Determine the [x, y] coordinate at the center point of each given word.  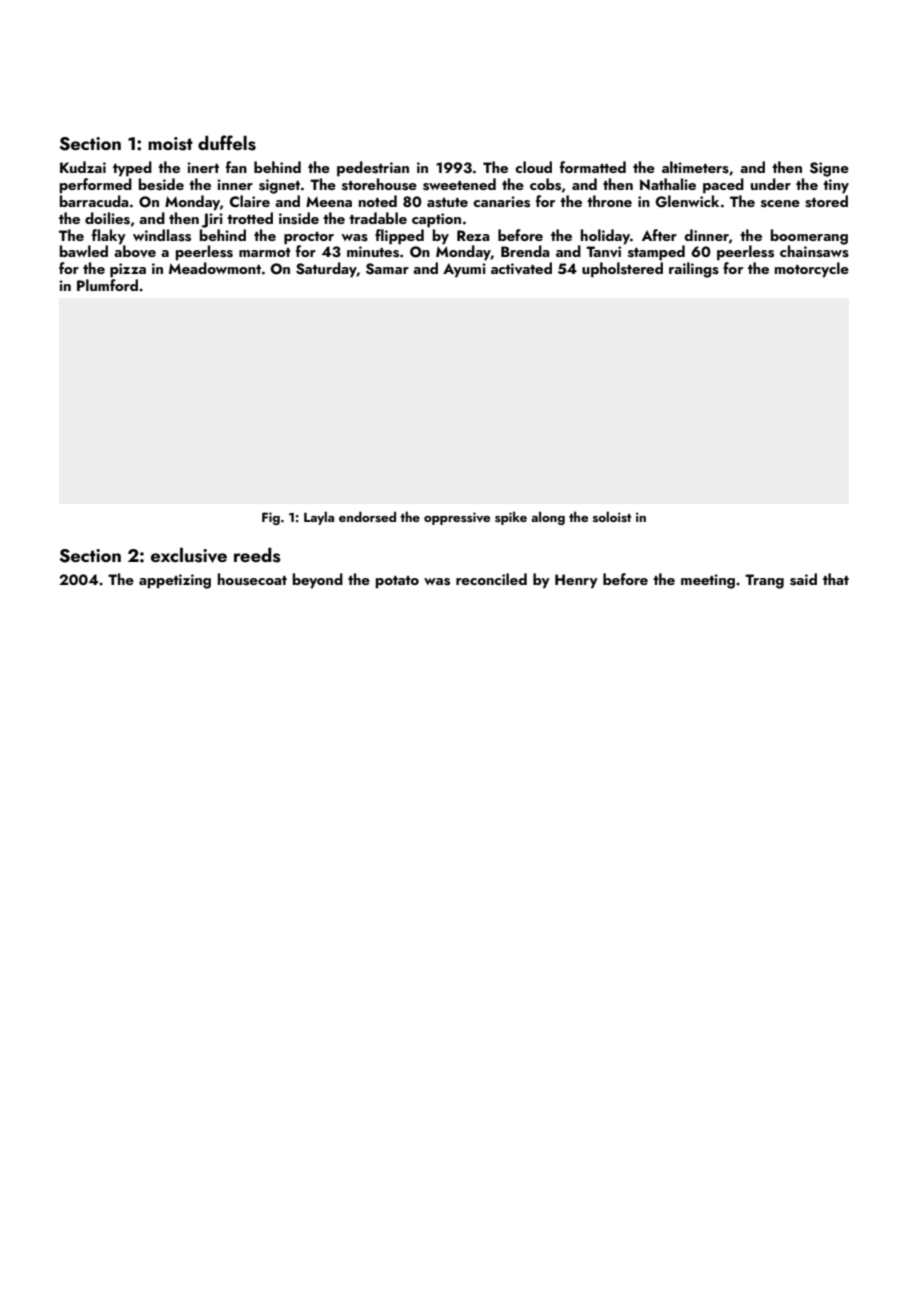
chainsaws [814, 251]
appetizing [175, 581]
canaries [501, 202]
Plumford [107, 285]
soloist [612, 516]
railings [694, 270]
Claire [250, 201]
